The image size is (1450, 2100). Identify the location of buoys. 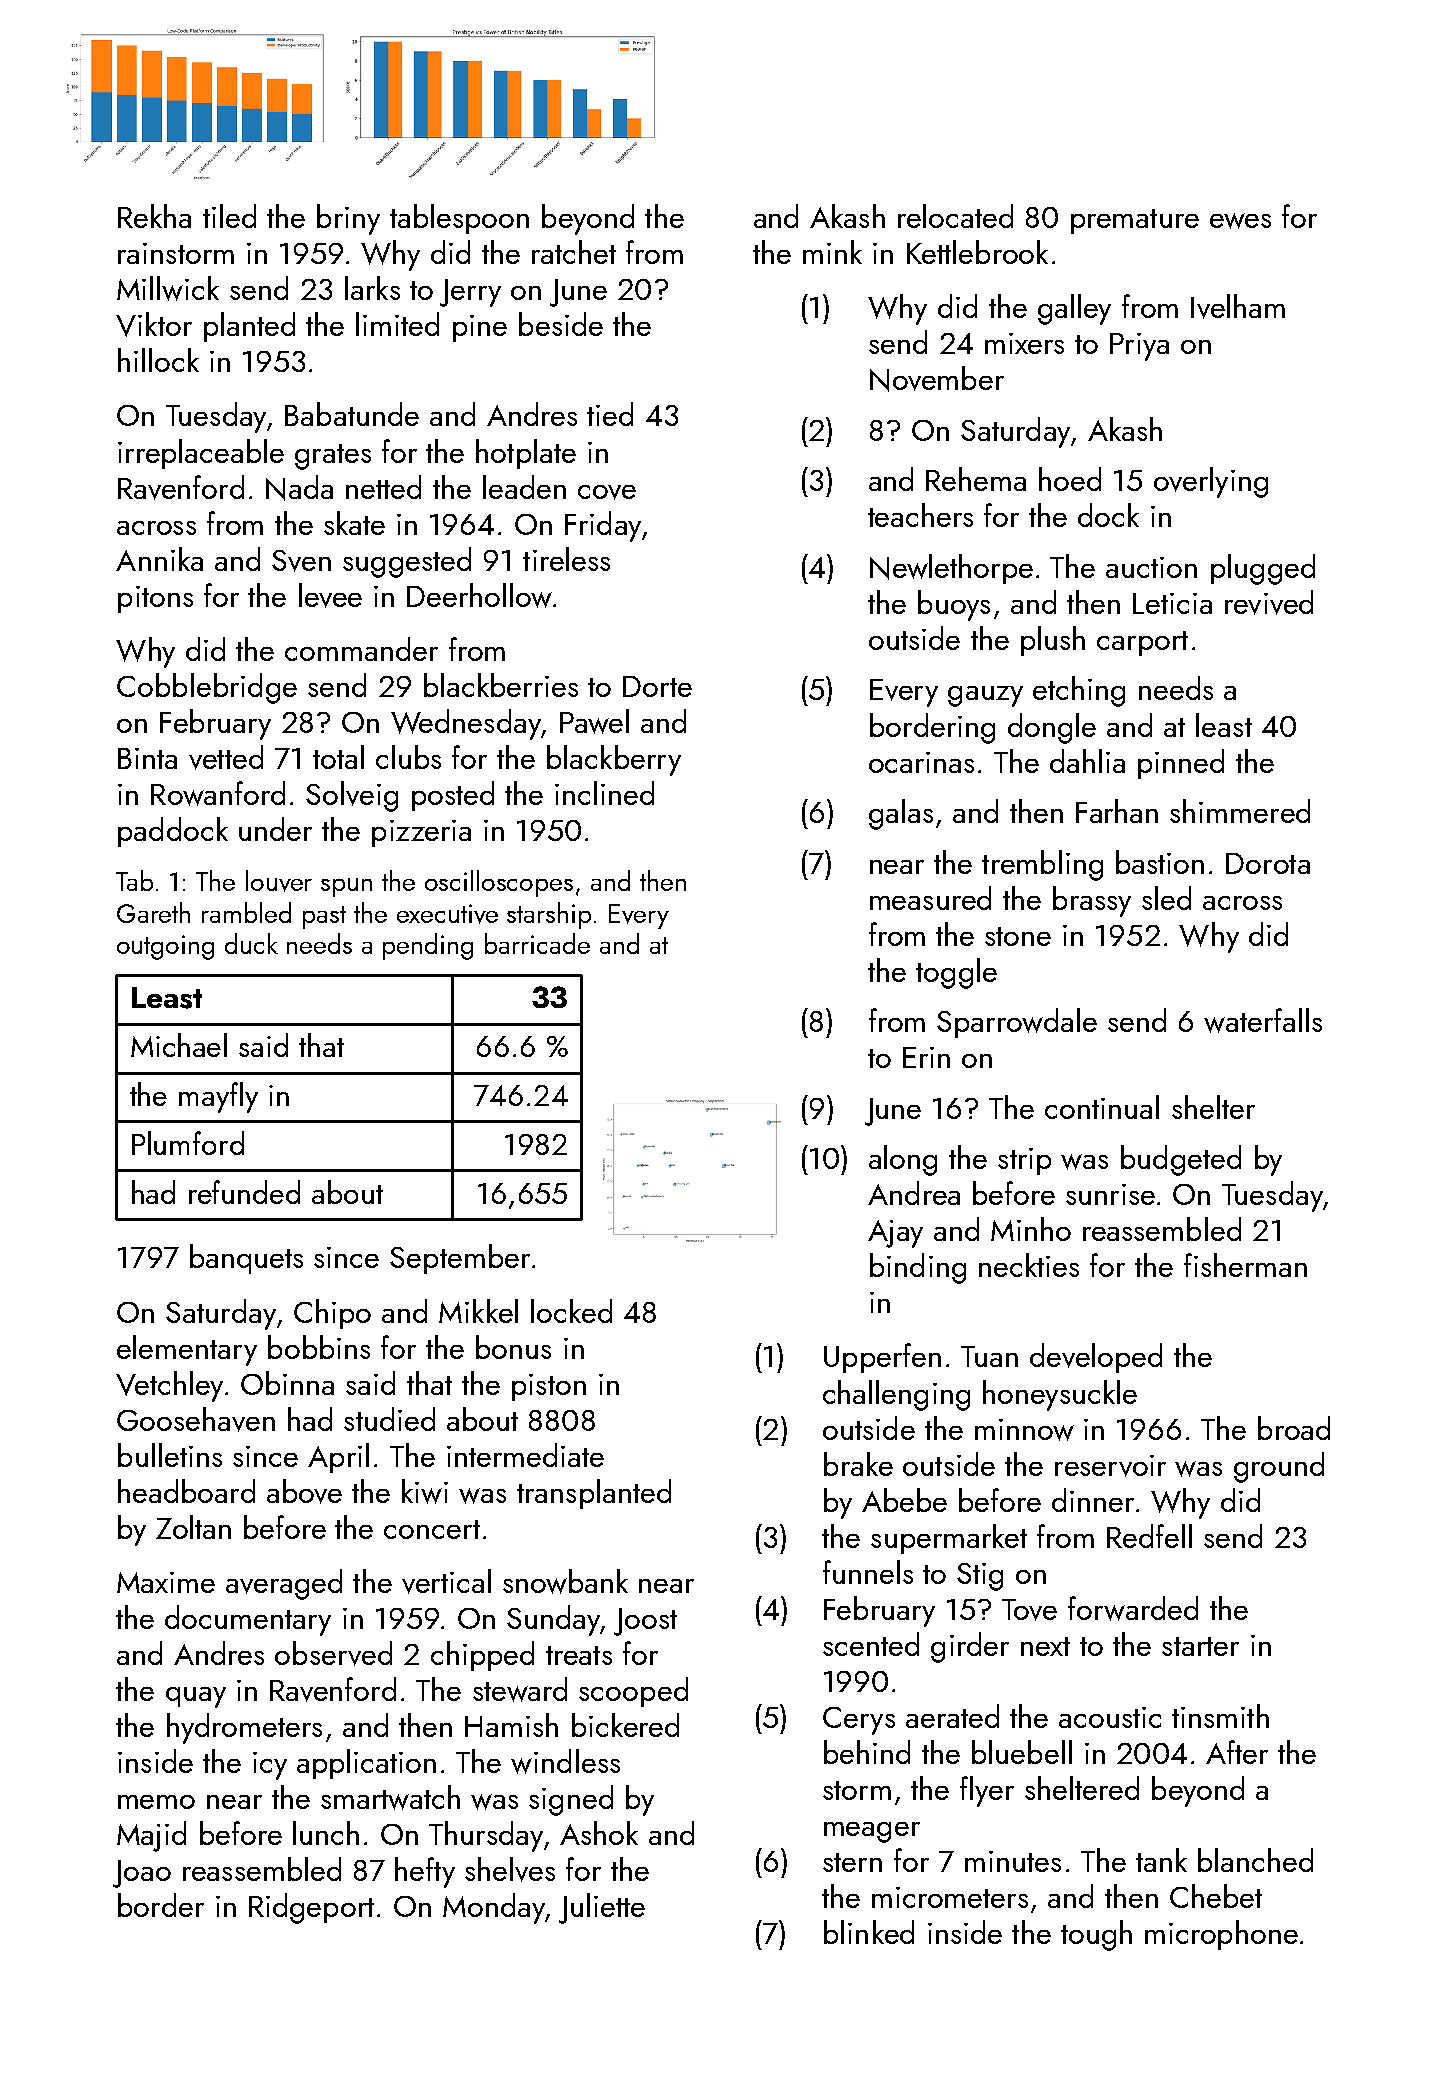
(954, 605).
